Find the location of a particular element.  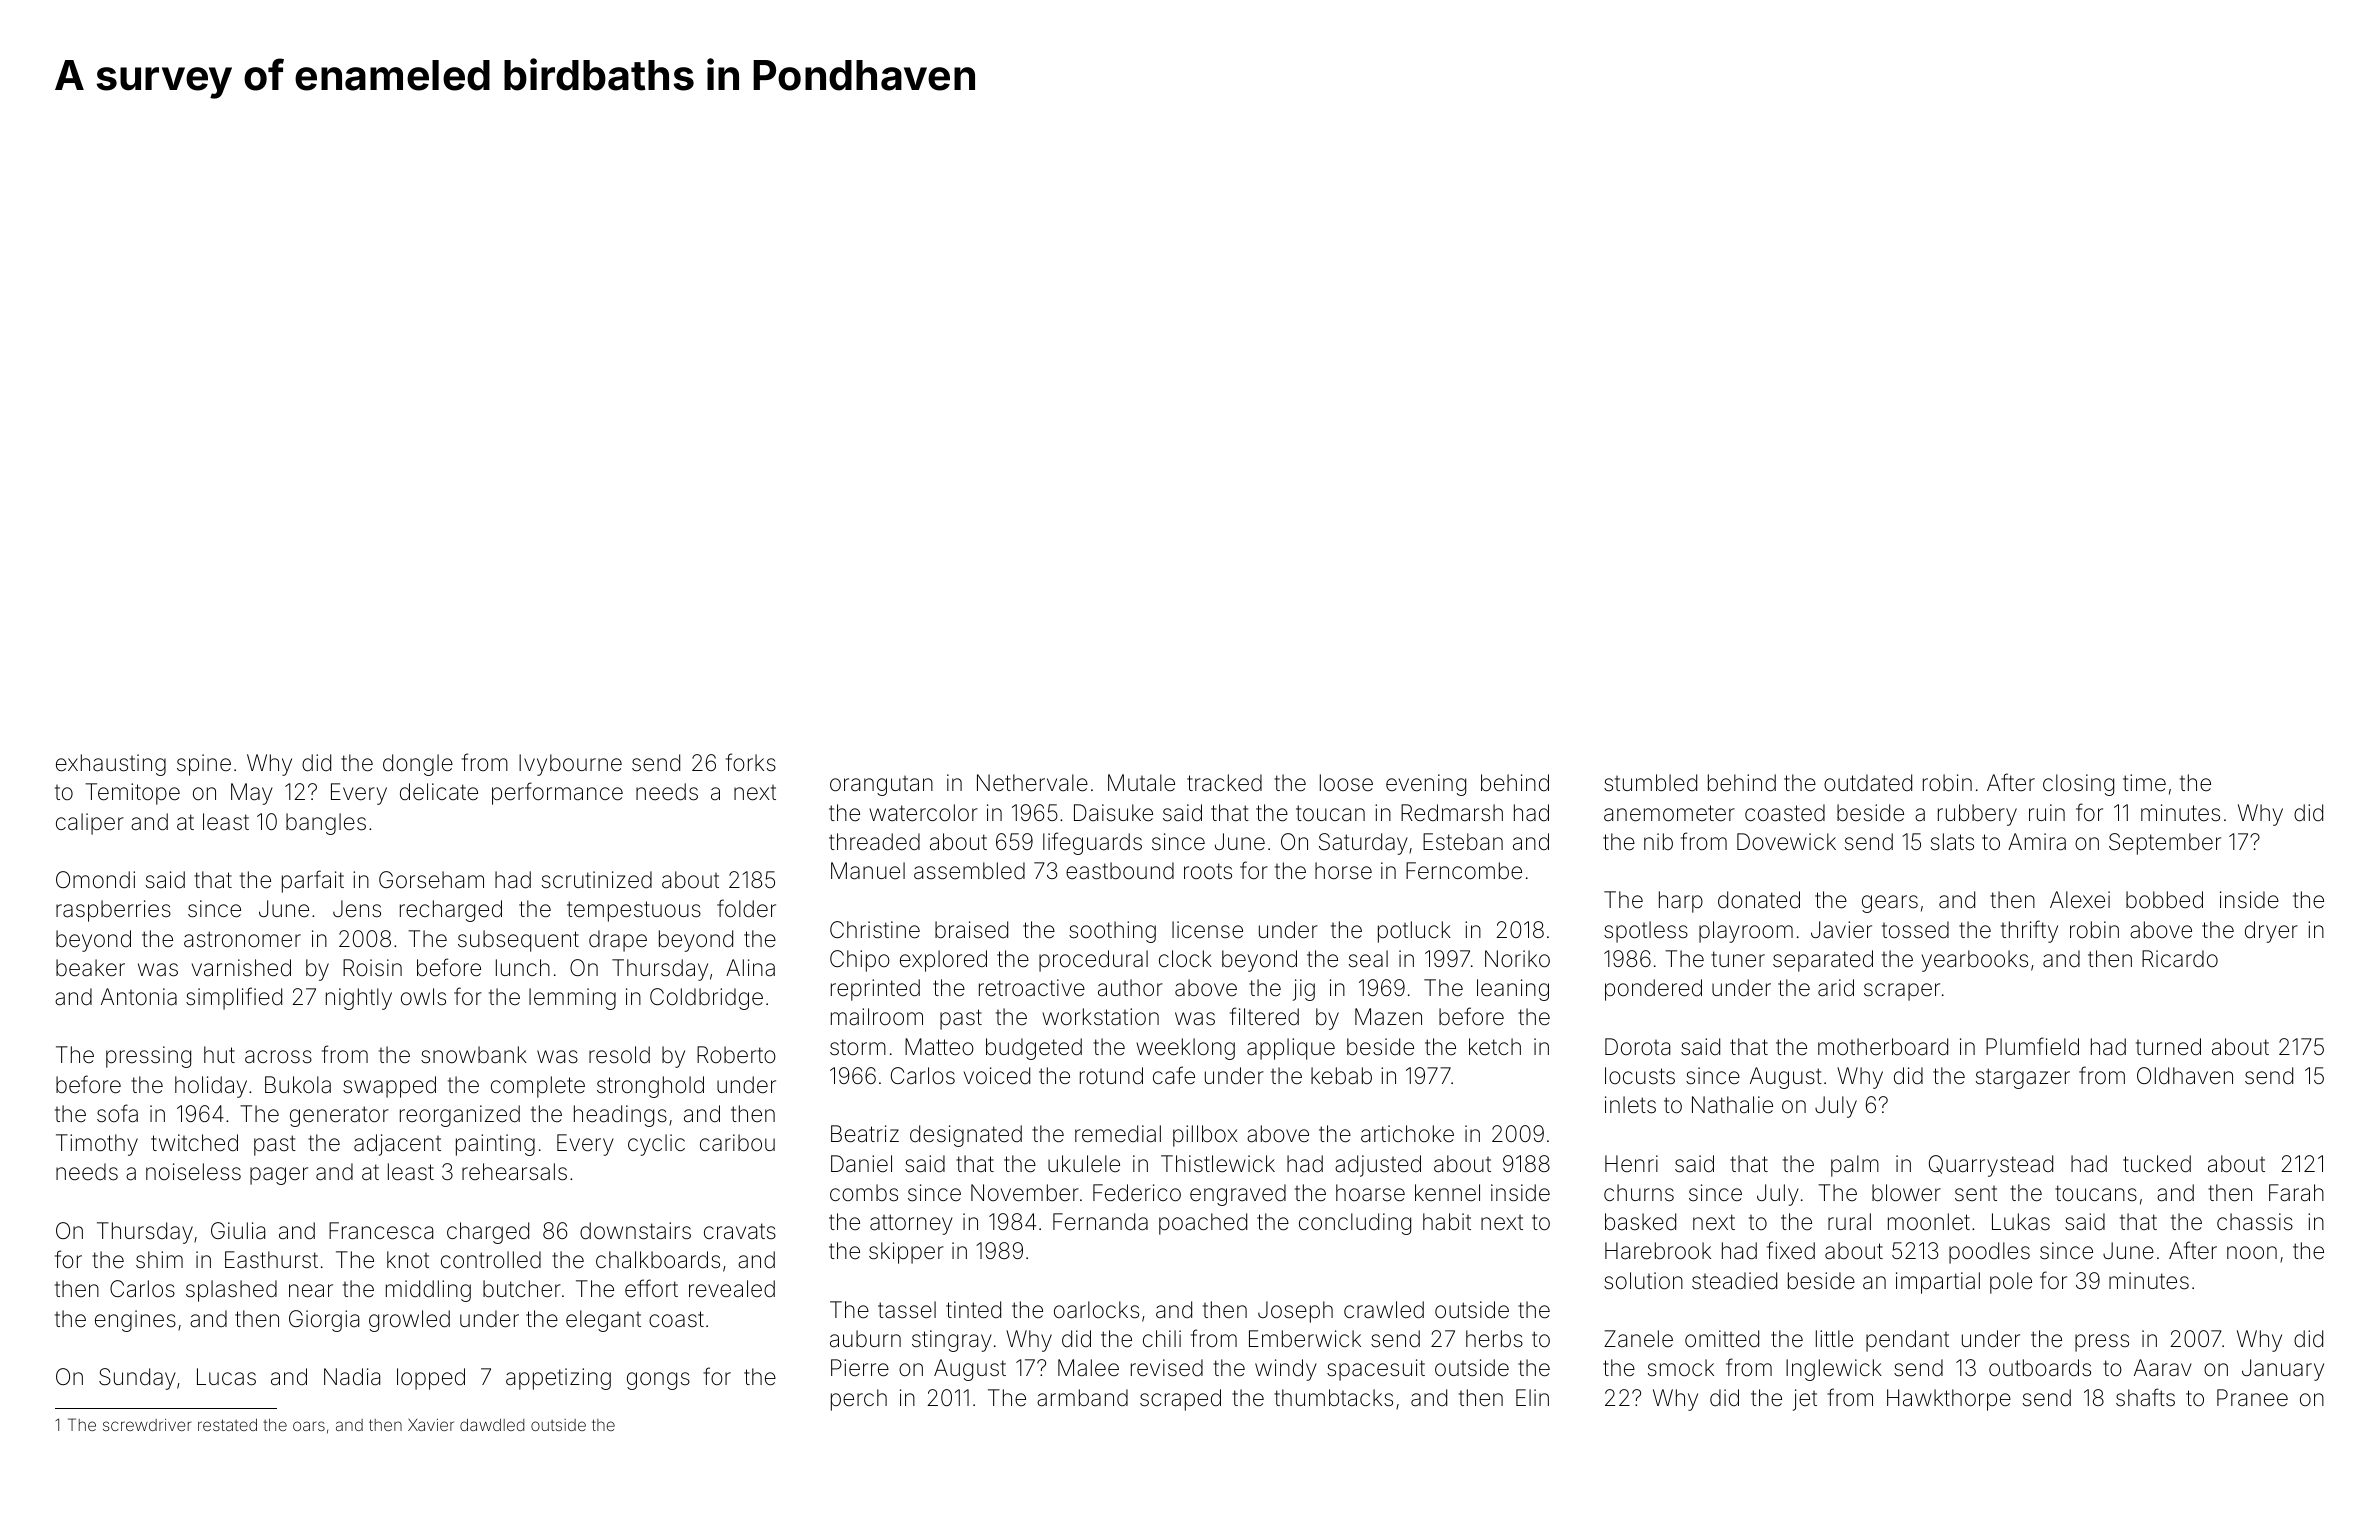

Ricardo is located at coordinates (2180, 959).
